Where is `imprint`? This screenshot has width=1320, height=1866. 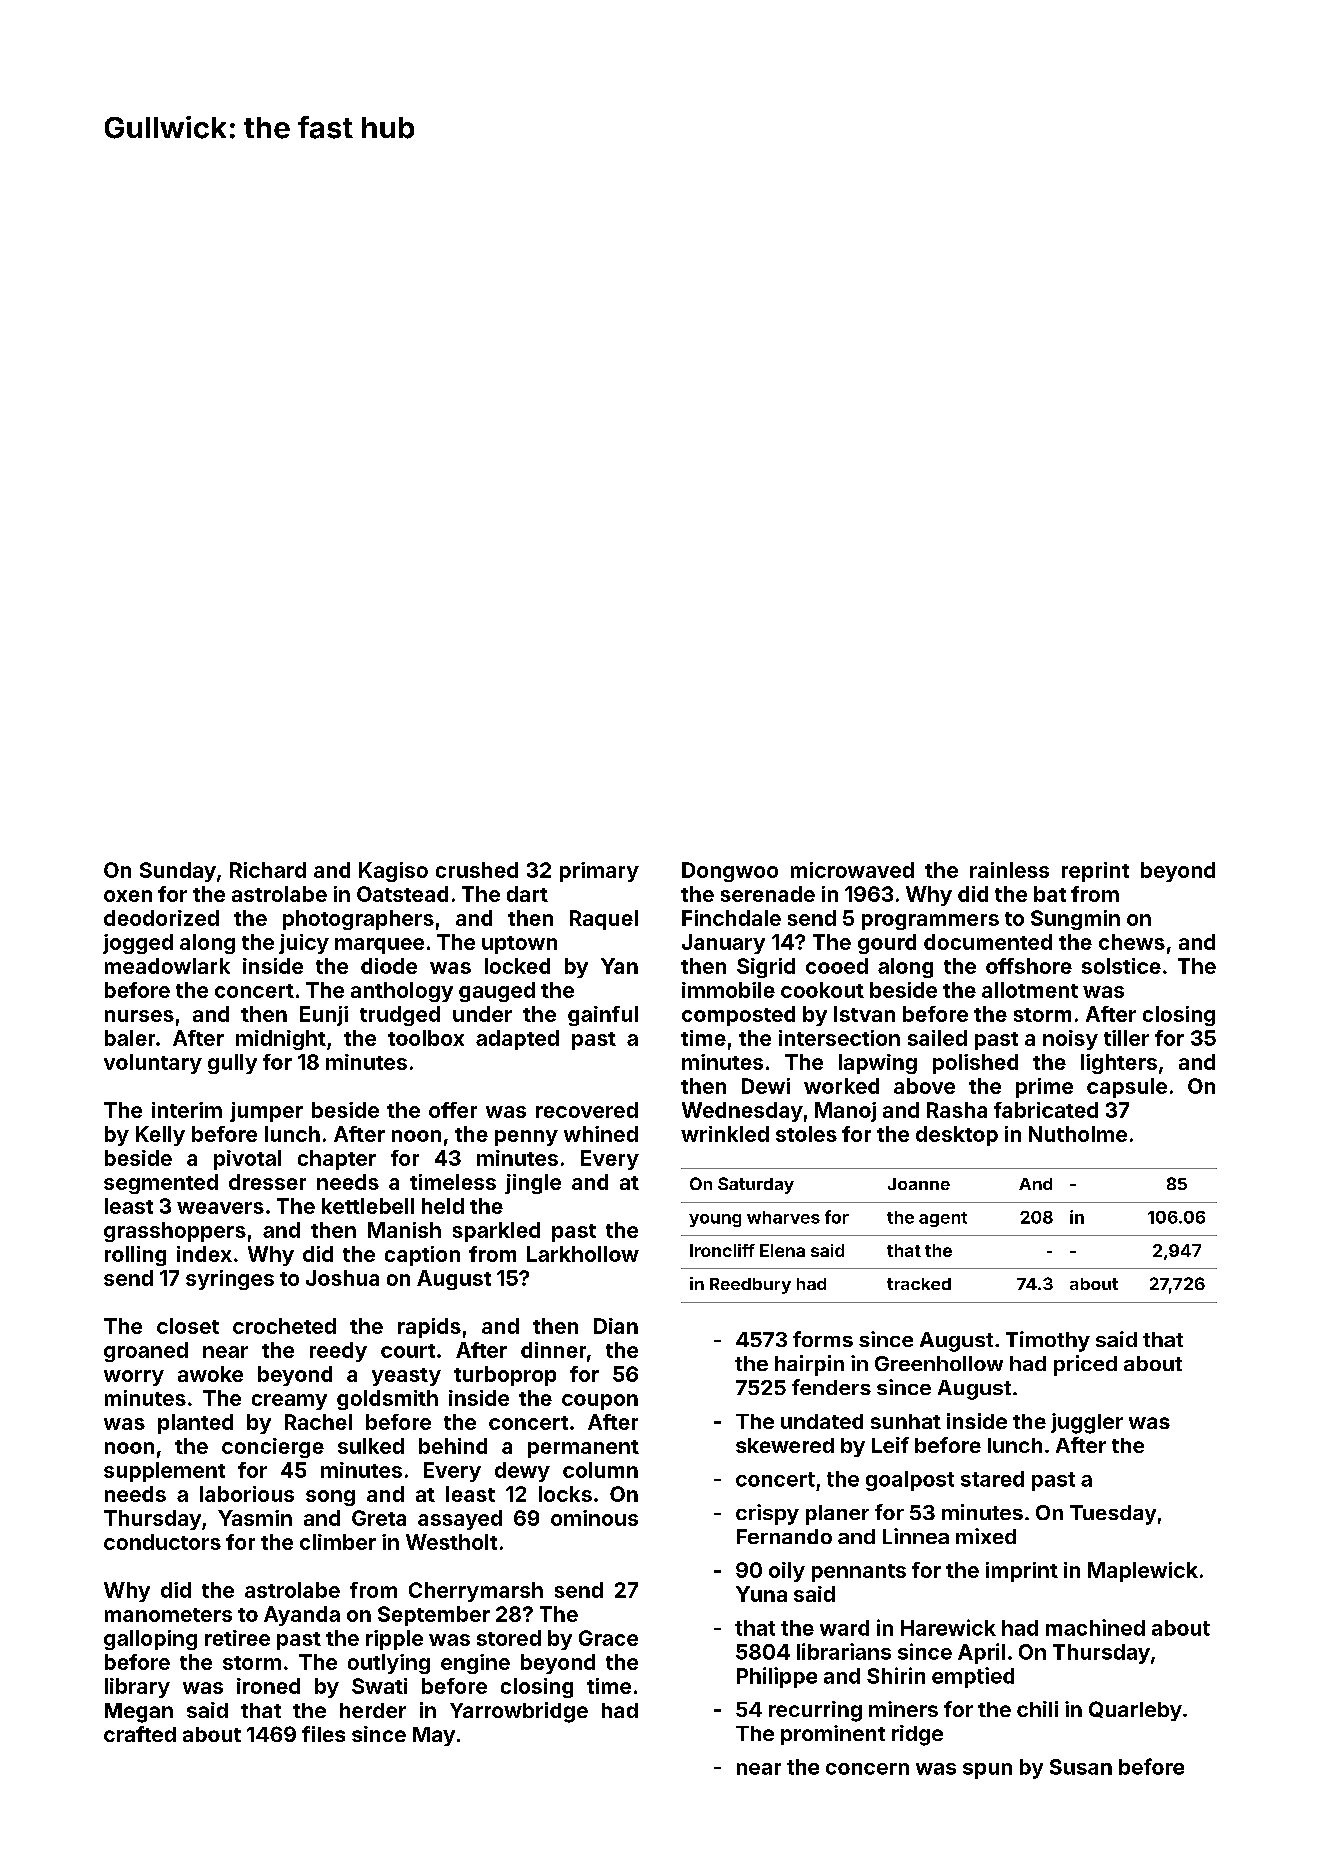 imprint is located at coordinates (1022, 1572).
